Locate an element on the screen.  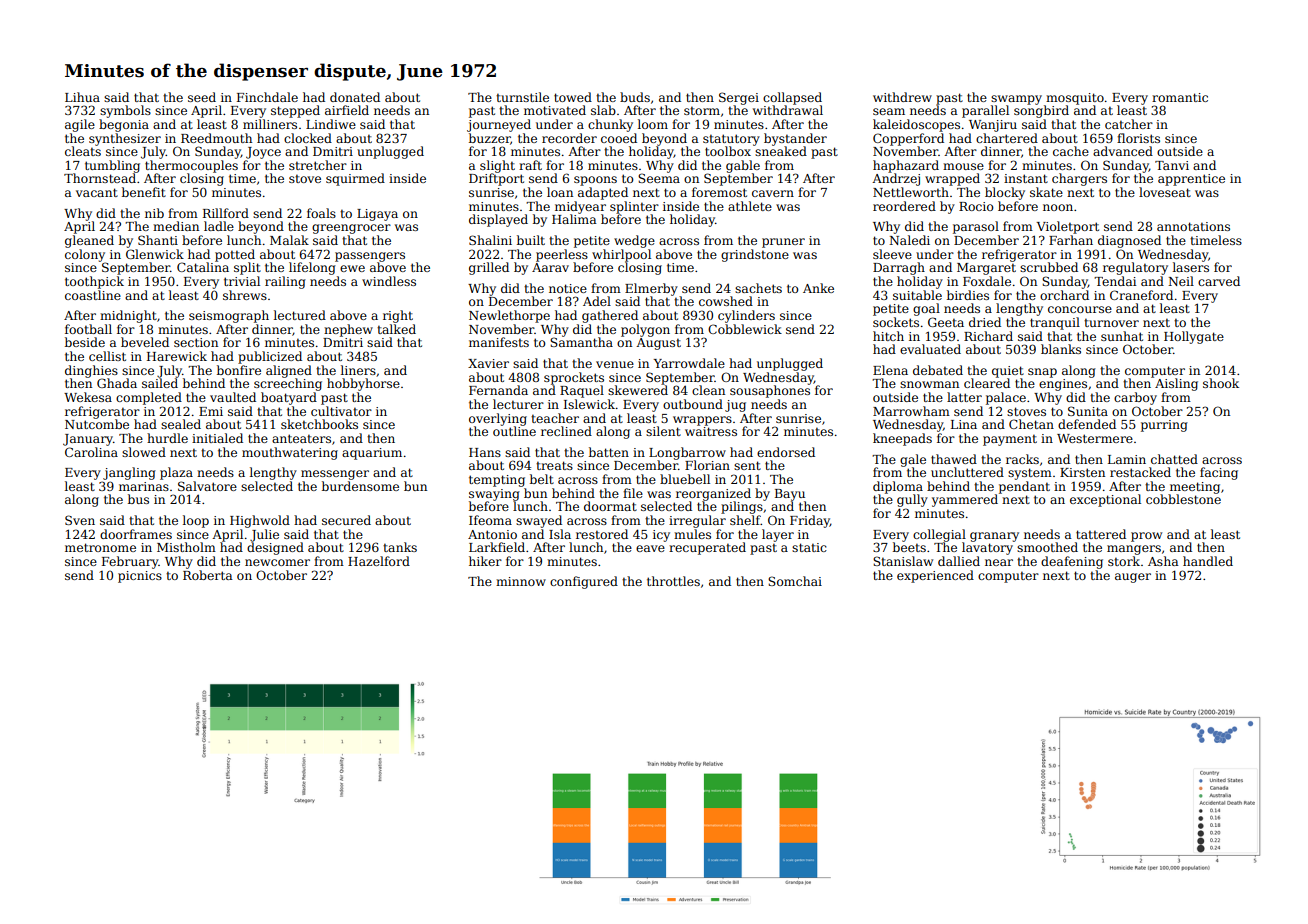
athlete is located at coordinates (750, 206).
